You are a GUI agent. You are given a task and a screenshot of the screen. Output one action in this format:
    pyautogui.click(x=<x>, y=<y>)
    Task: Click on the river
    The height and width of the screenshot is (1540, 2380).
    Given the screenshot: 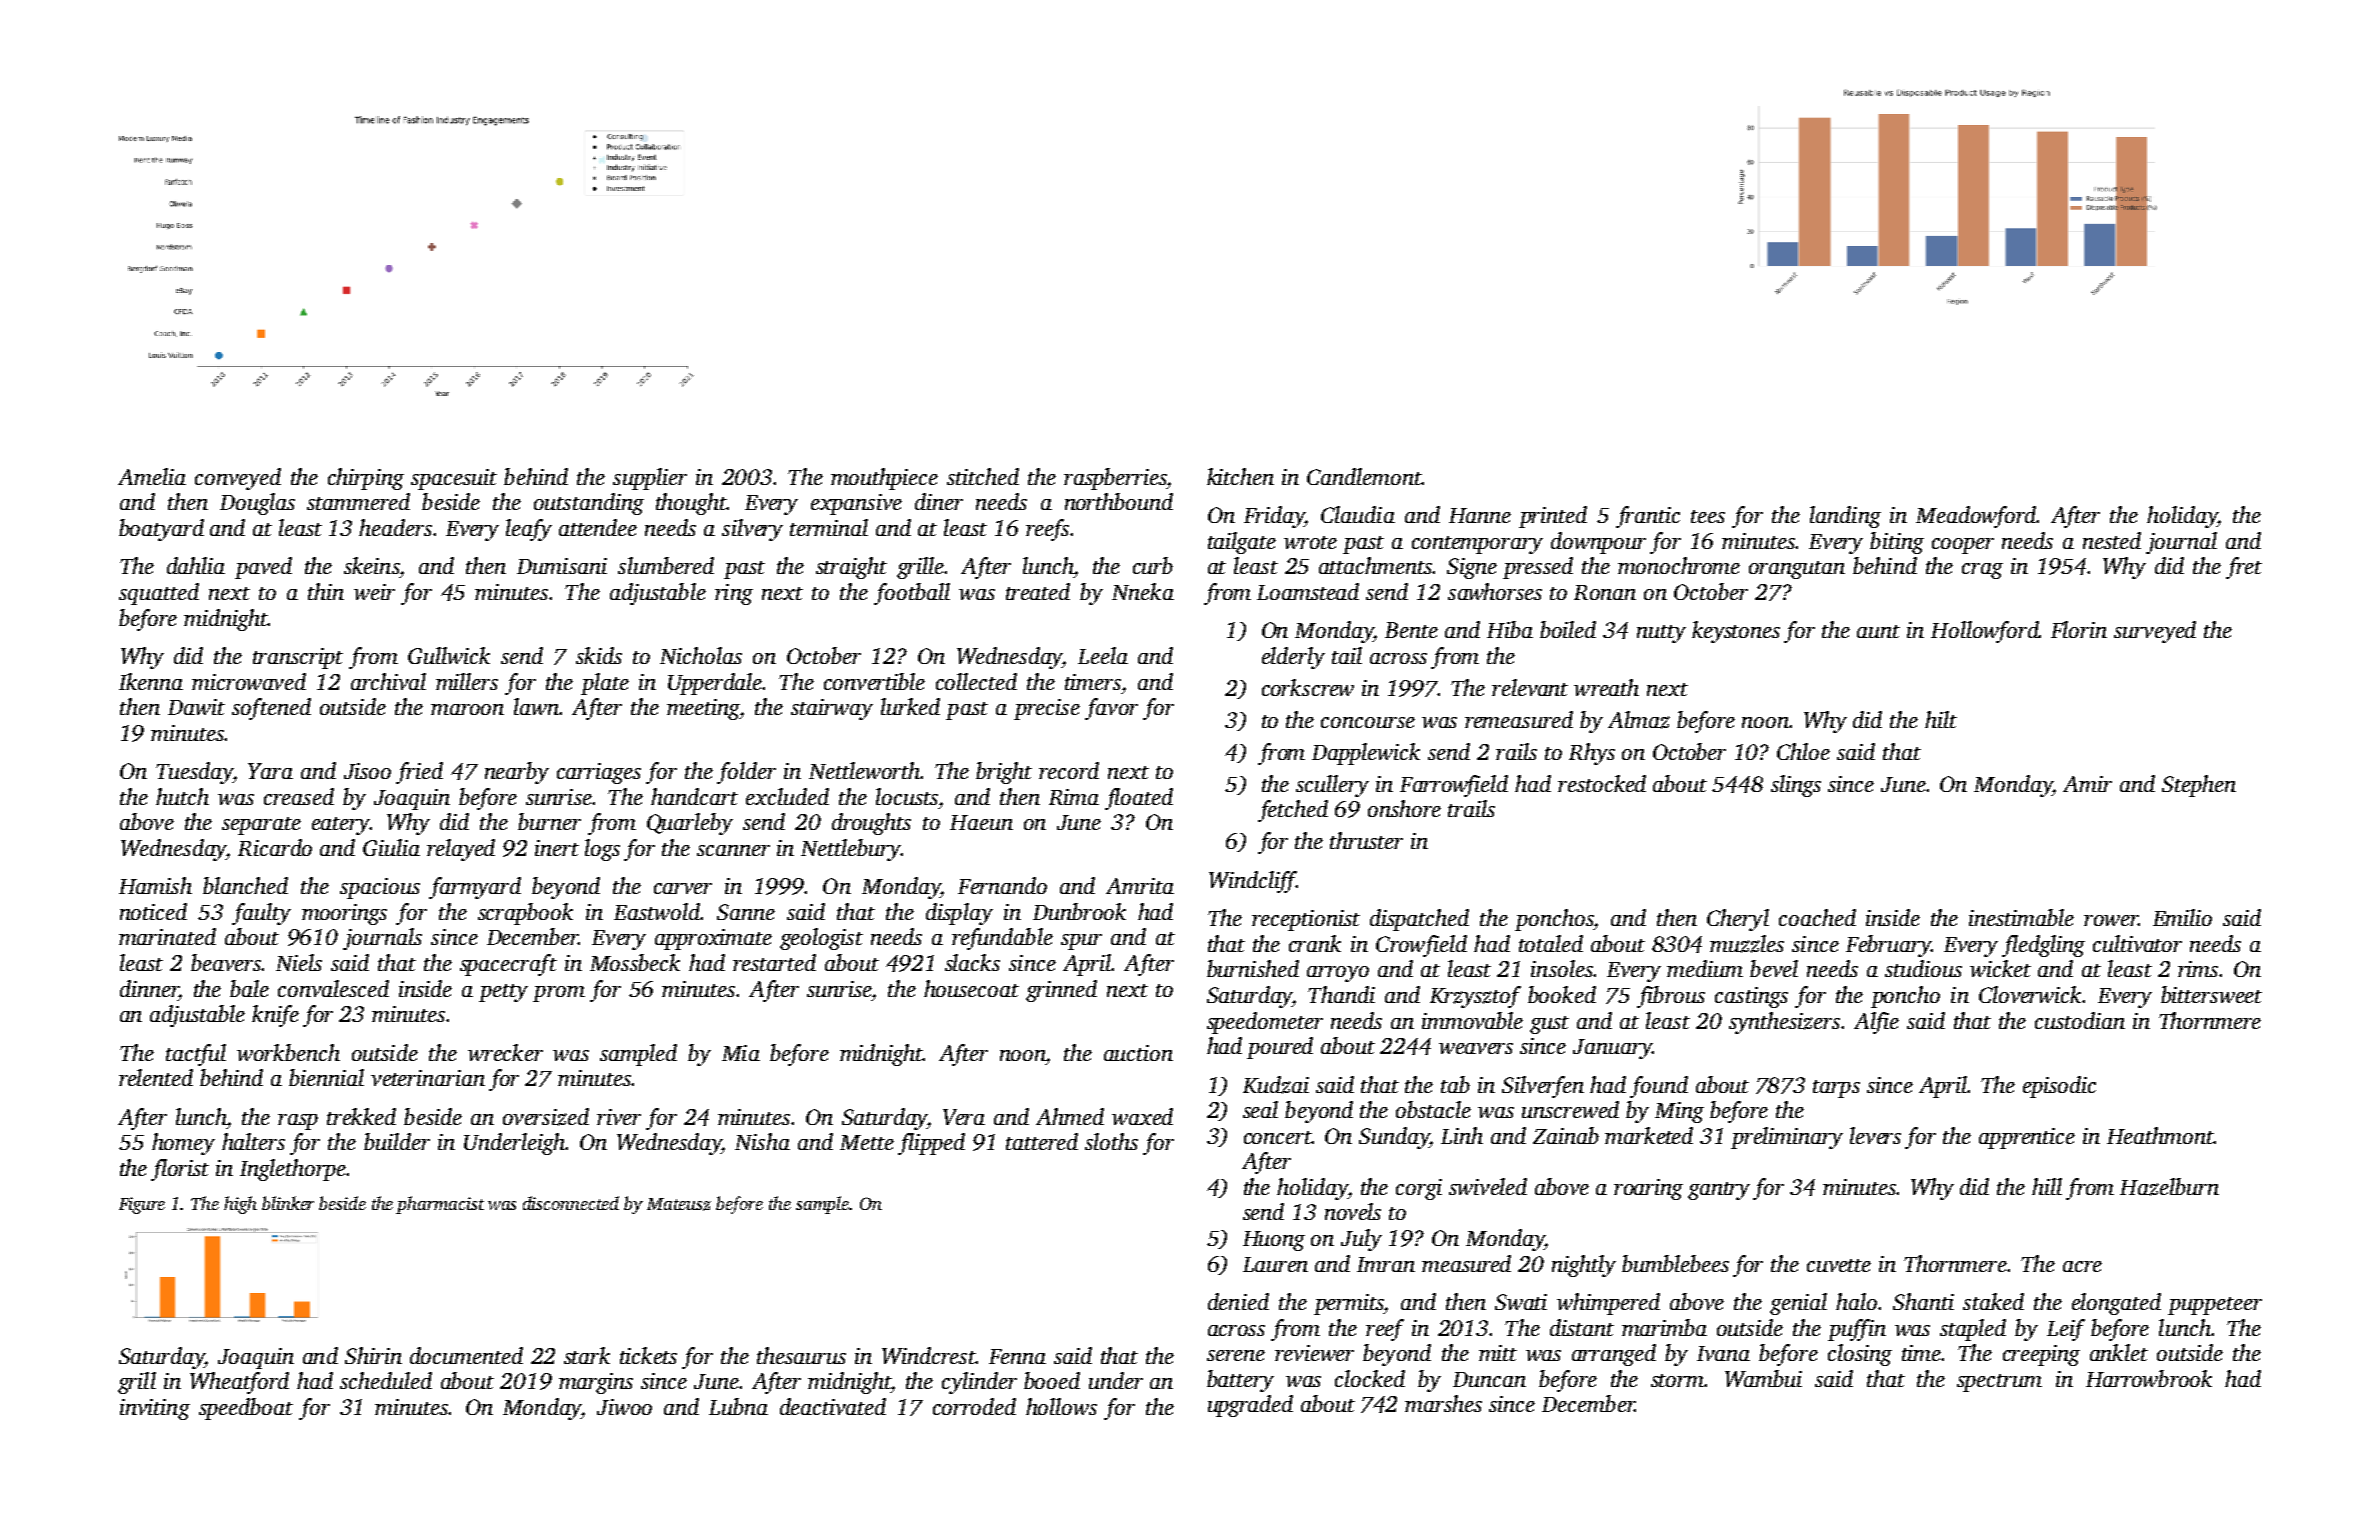 What is the action you would take?
    pyautogui.click(x=619, y=1117)
